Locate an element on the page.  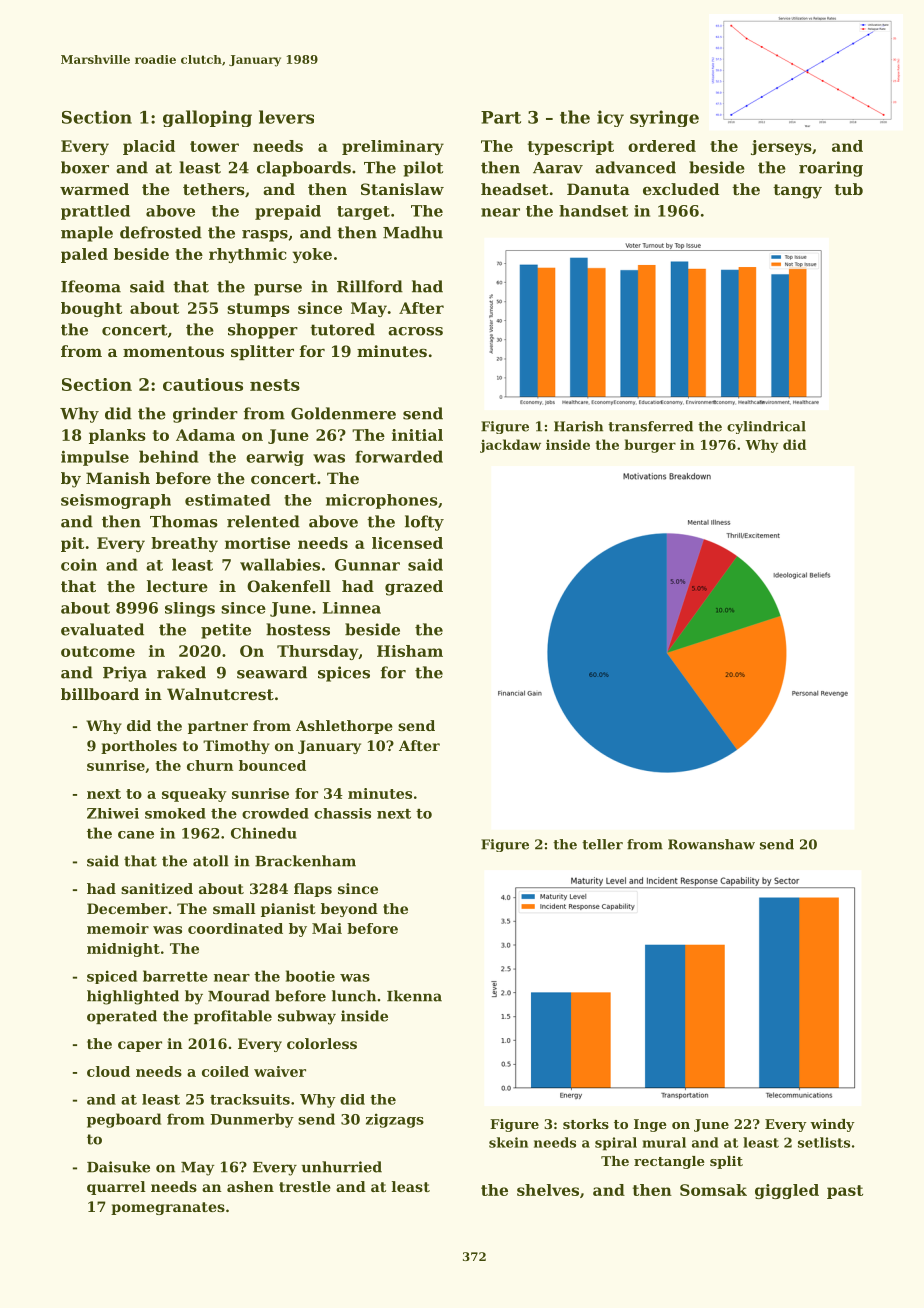
roaring is located at coordinates (831, 169).
